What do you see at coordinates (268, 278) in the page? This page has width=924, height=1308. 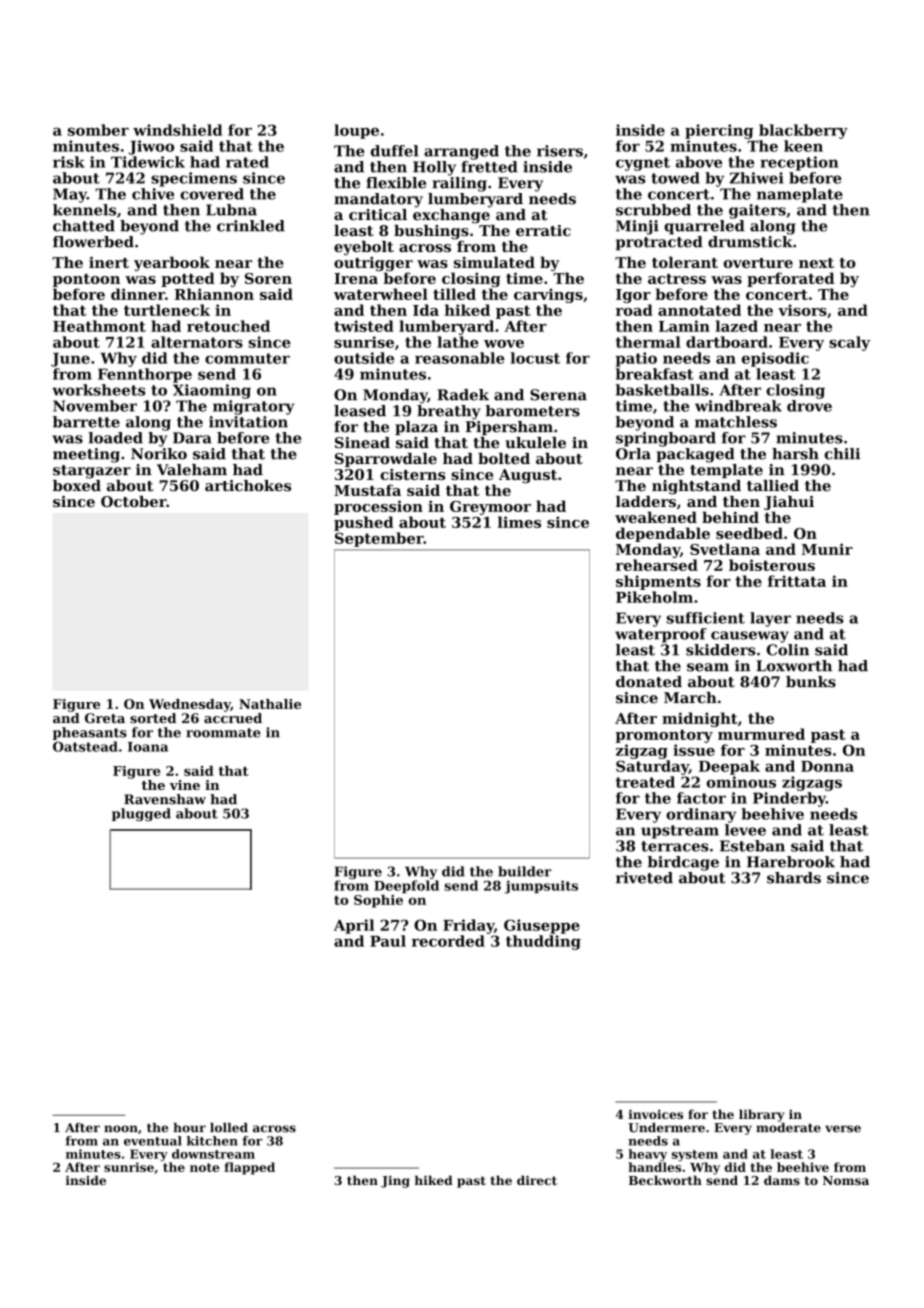 I see `Soren` at bounding box center [268, 278].
